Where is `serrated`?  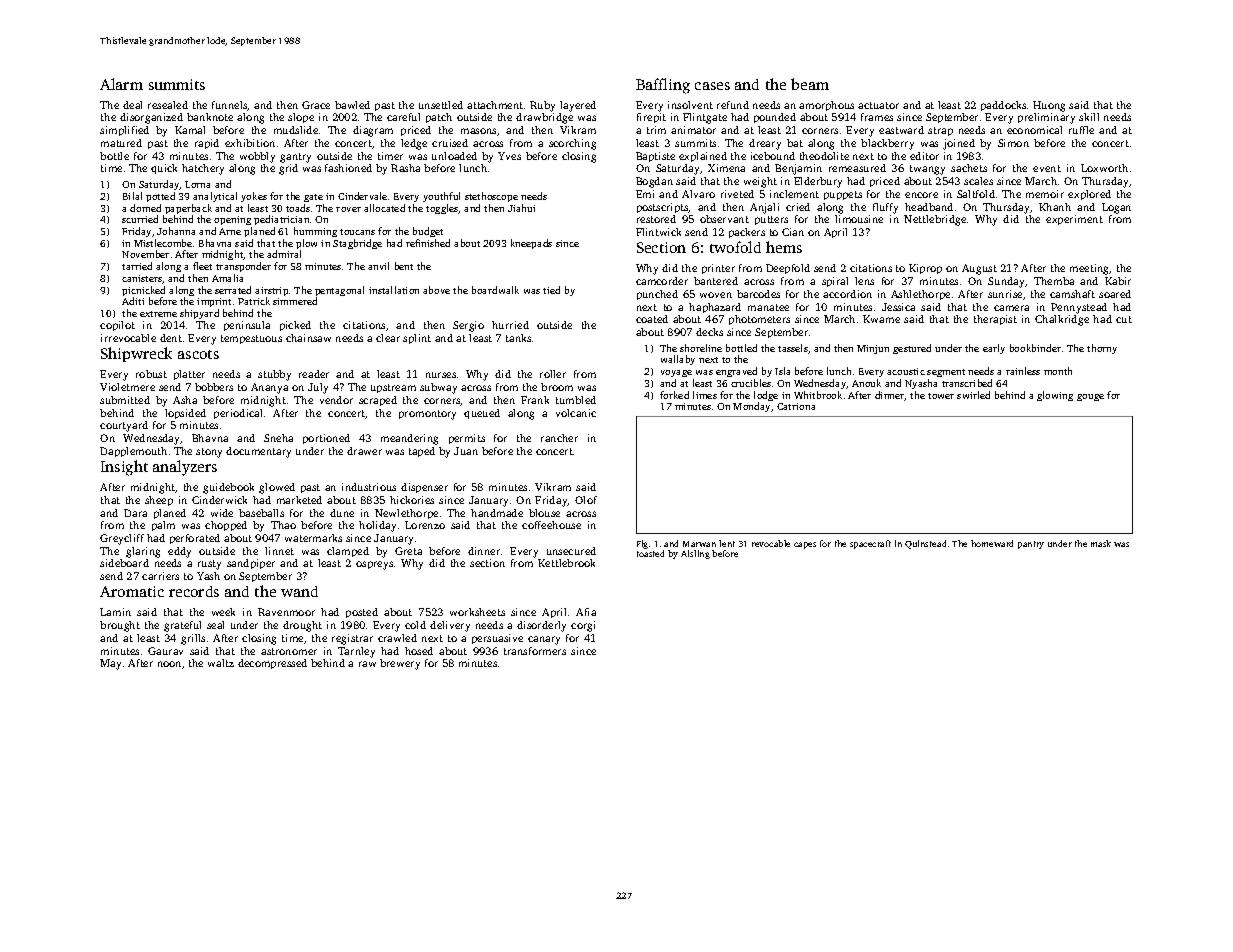 serrated is located at coordinates (233, 290).
